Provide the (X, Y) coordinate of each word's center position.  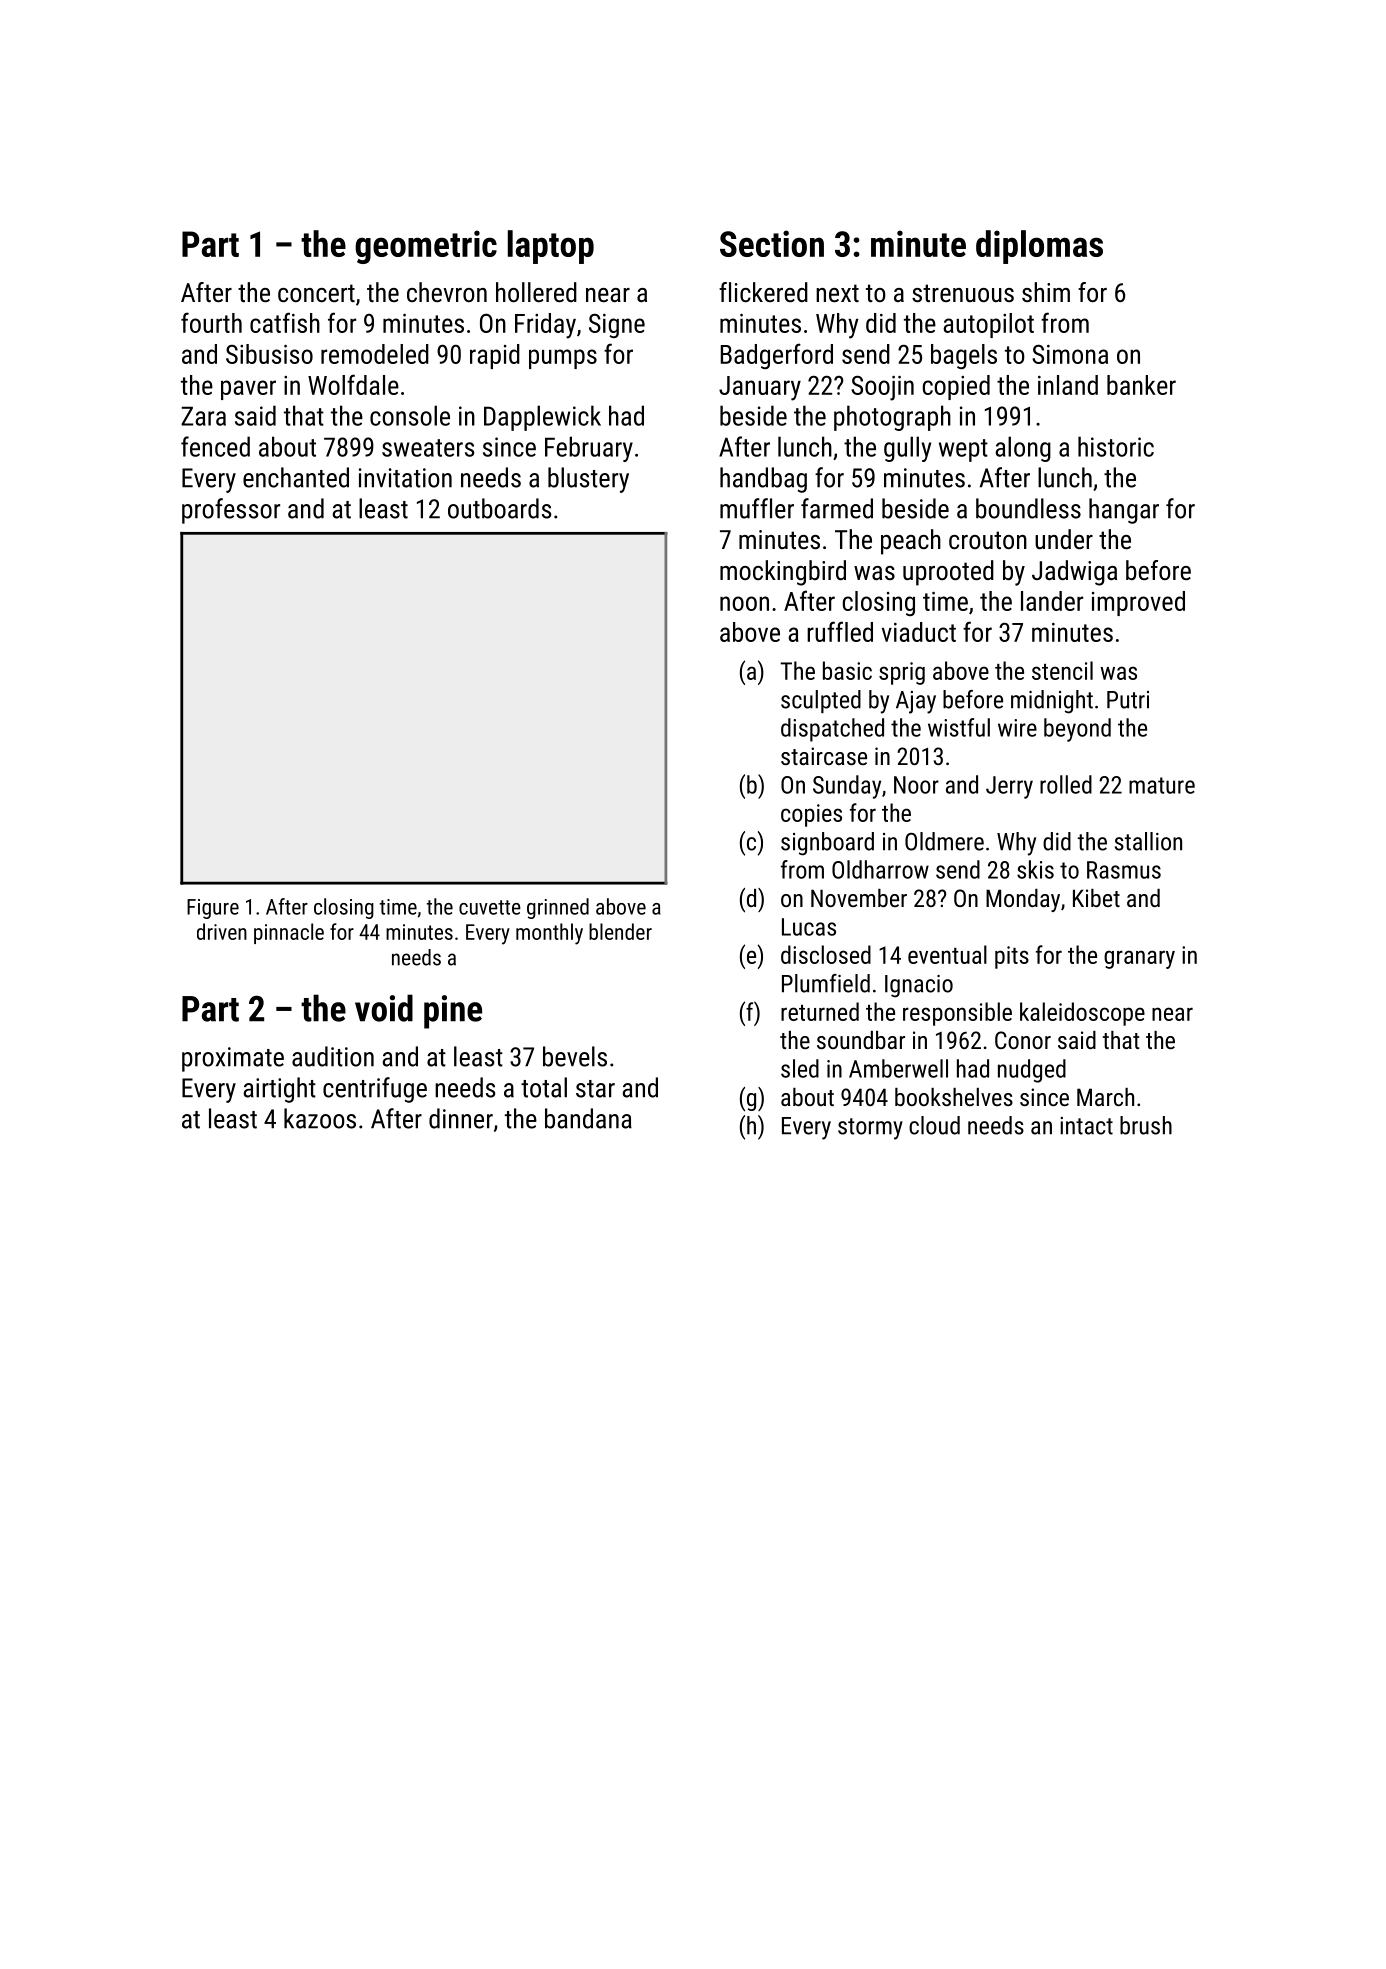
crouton (988, 540)
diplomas (1039, 247)
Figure (213, 909)
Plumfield (826, 983)
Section (772, 243)
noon (744, 603)
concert (316, 293)
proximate (233, 1059)
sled (800, 1068)
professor (231, 511)
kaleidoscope (1082, 1014)
